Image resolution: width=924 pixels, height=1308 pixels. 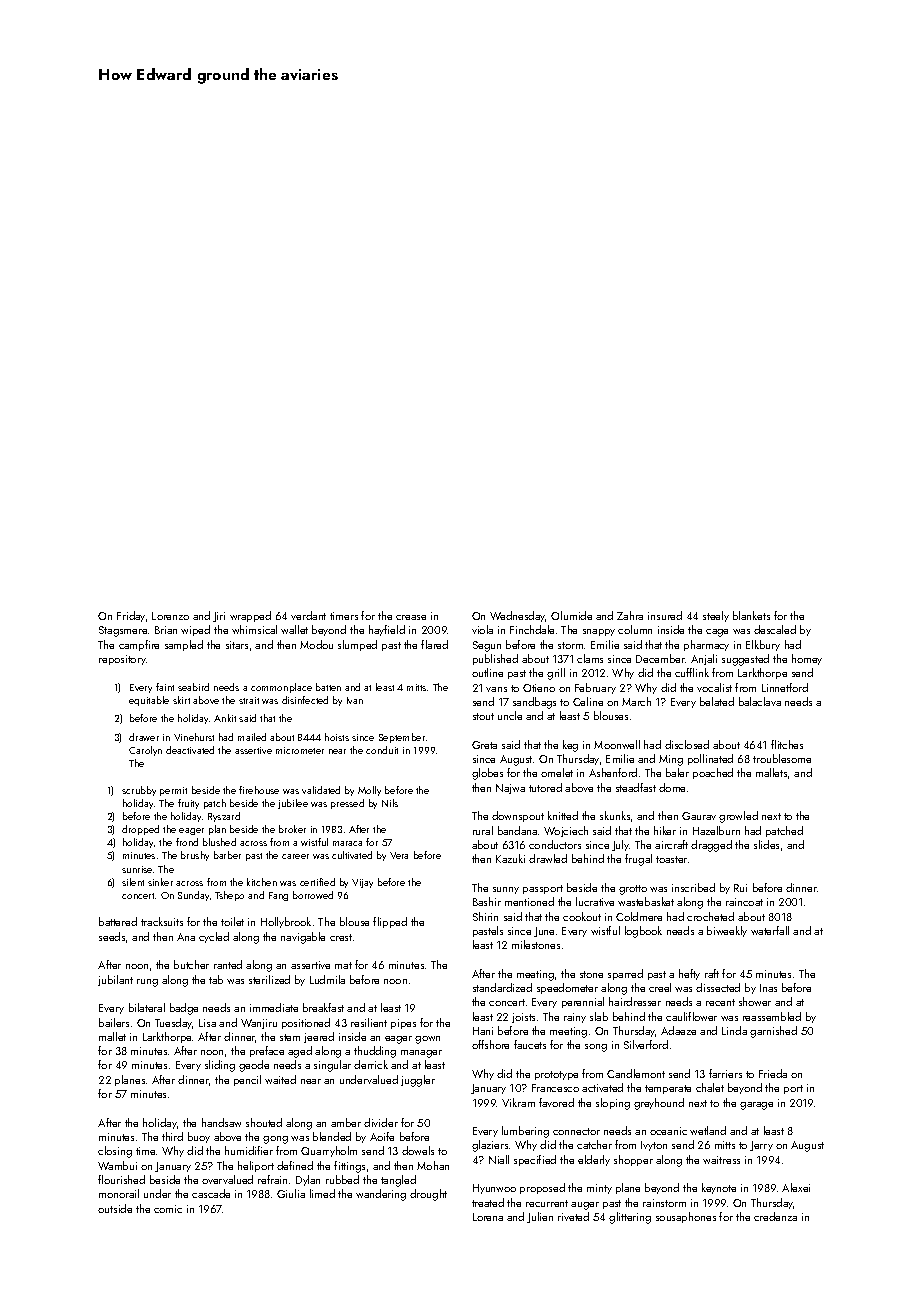 I want to click on closing, so click(x=115, y=1152).
